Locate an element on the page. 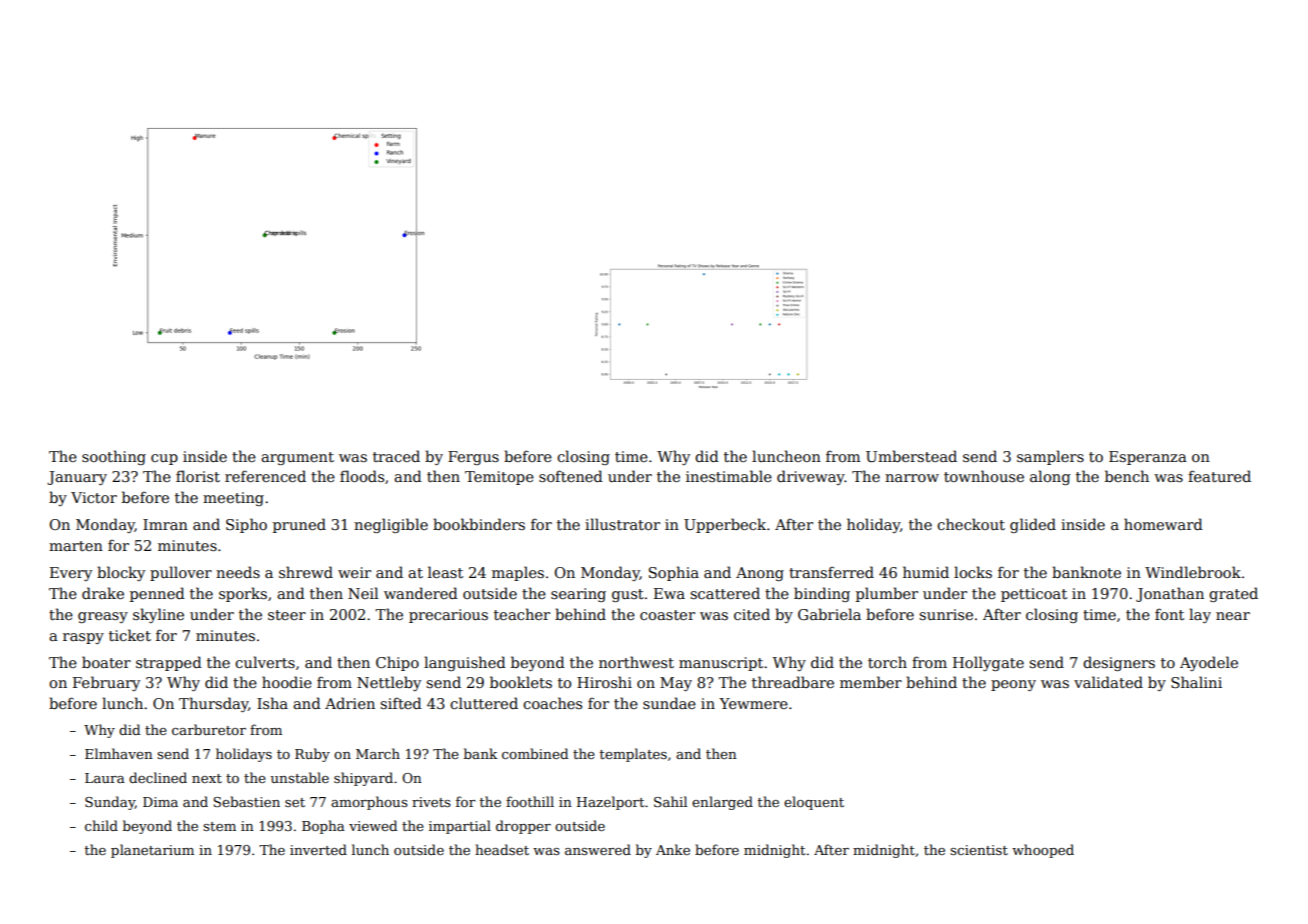  child is located at coordinates (101, 825).
